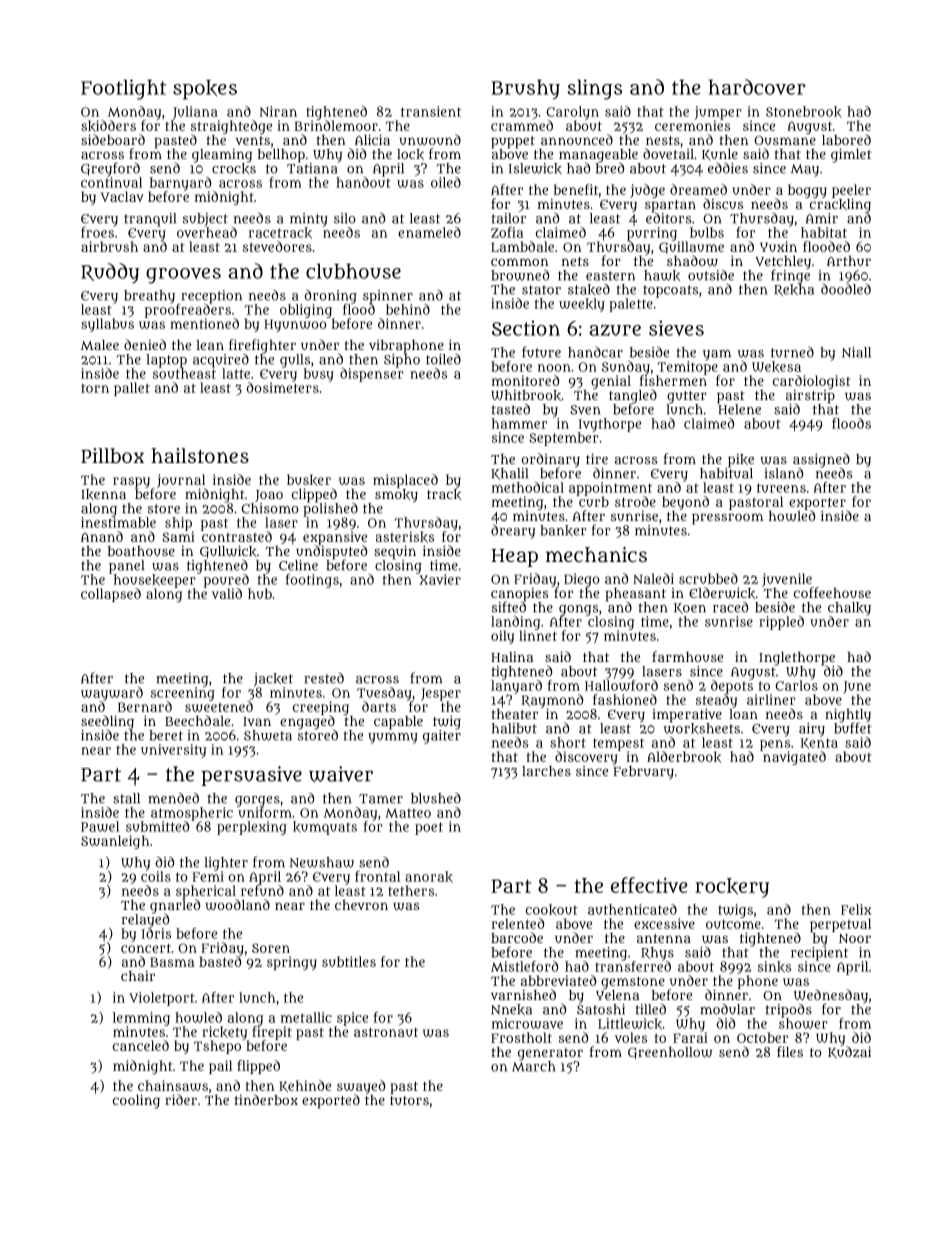 The width and height of the page is (952, 1233). What do you see at coordinates (849, 609) in the page?
I see `chalky` at bounding box center [849, 609].
